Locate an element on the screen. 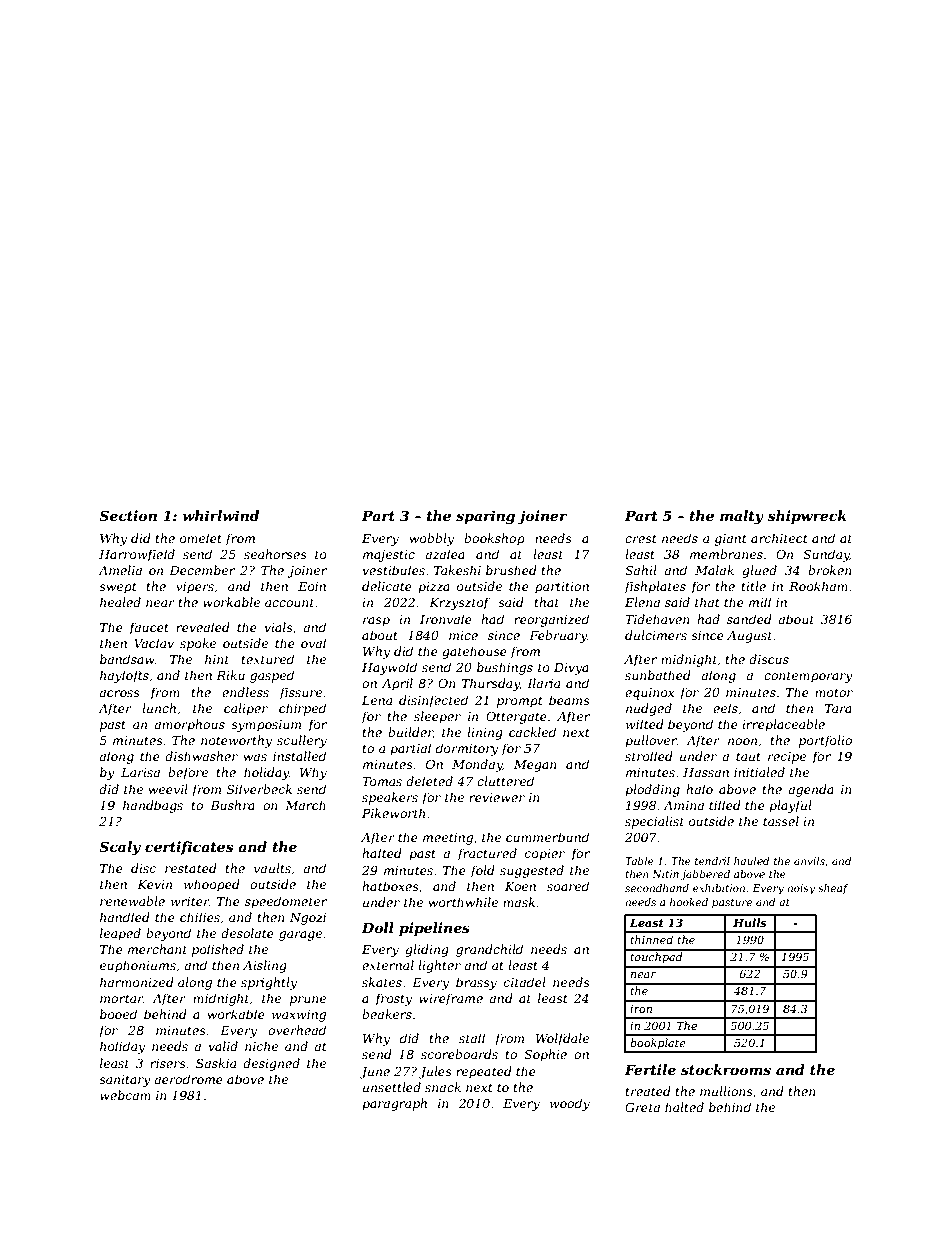 The image size is (952, 1233). Tara is located at coordinates (838, 708).
